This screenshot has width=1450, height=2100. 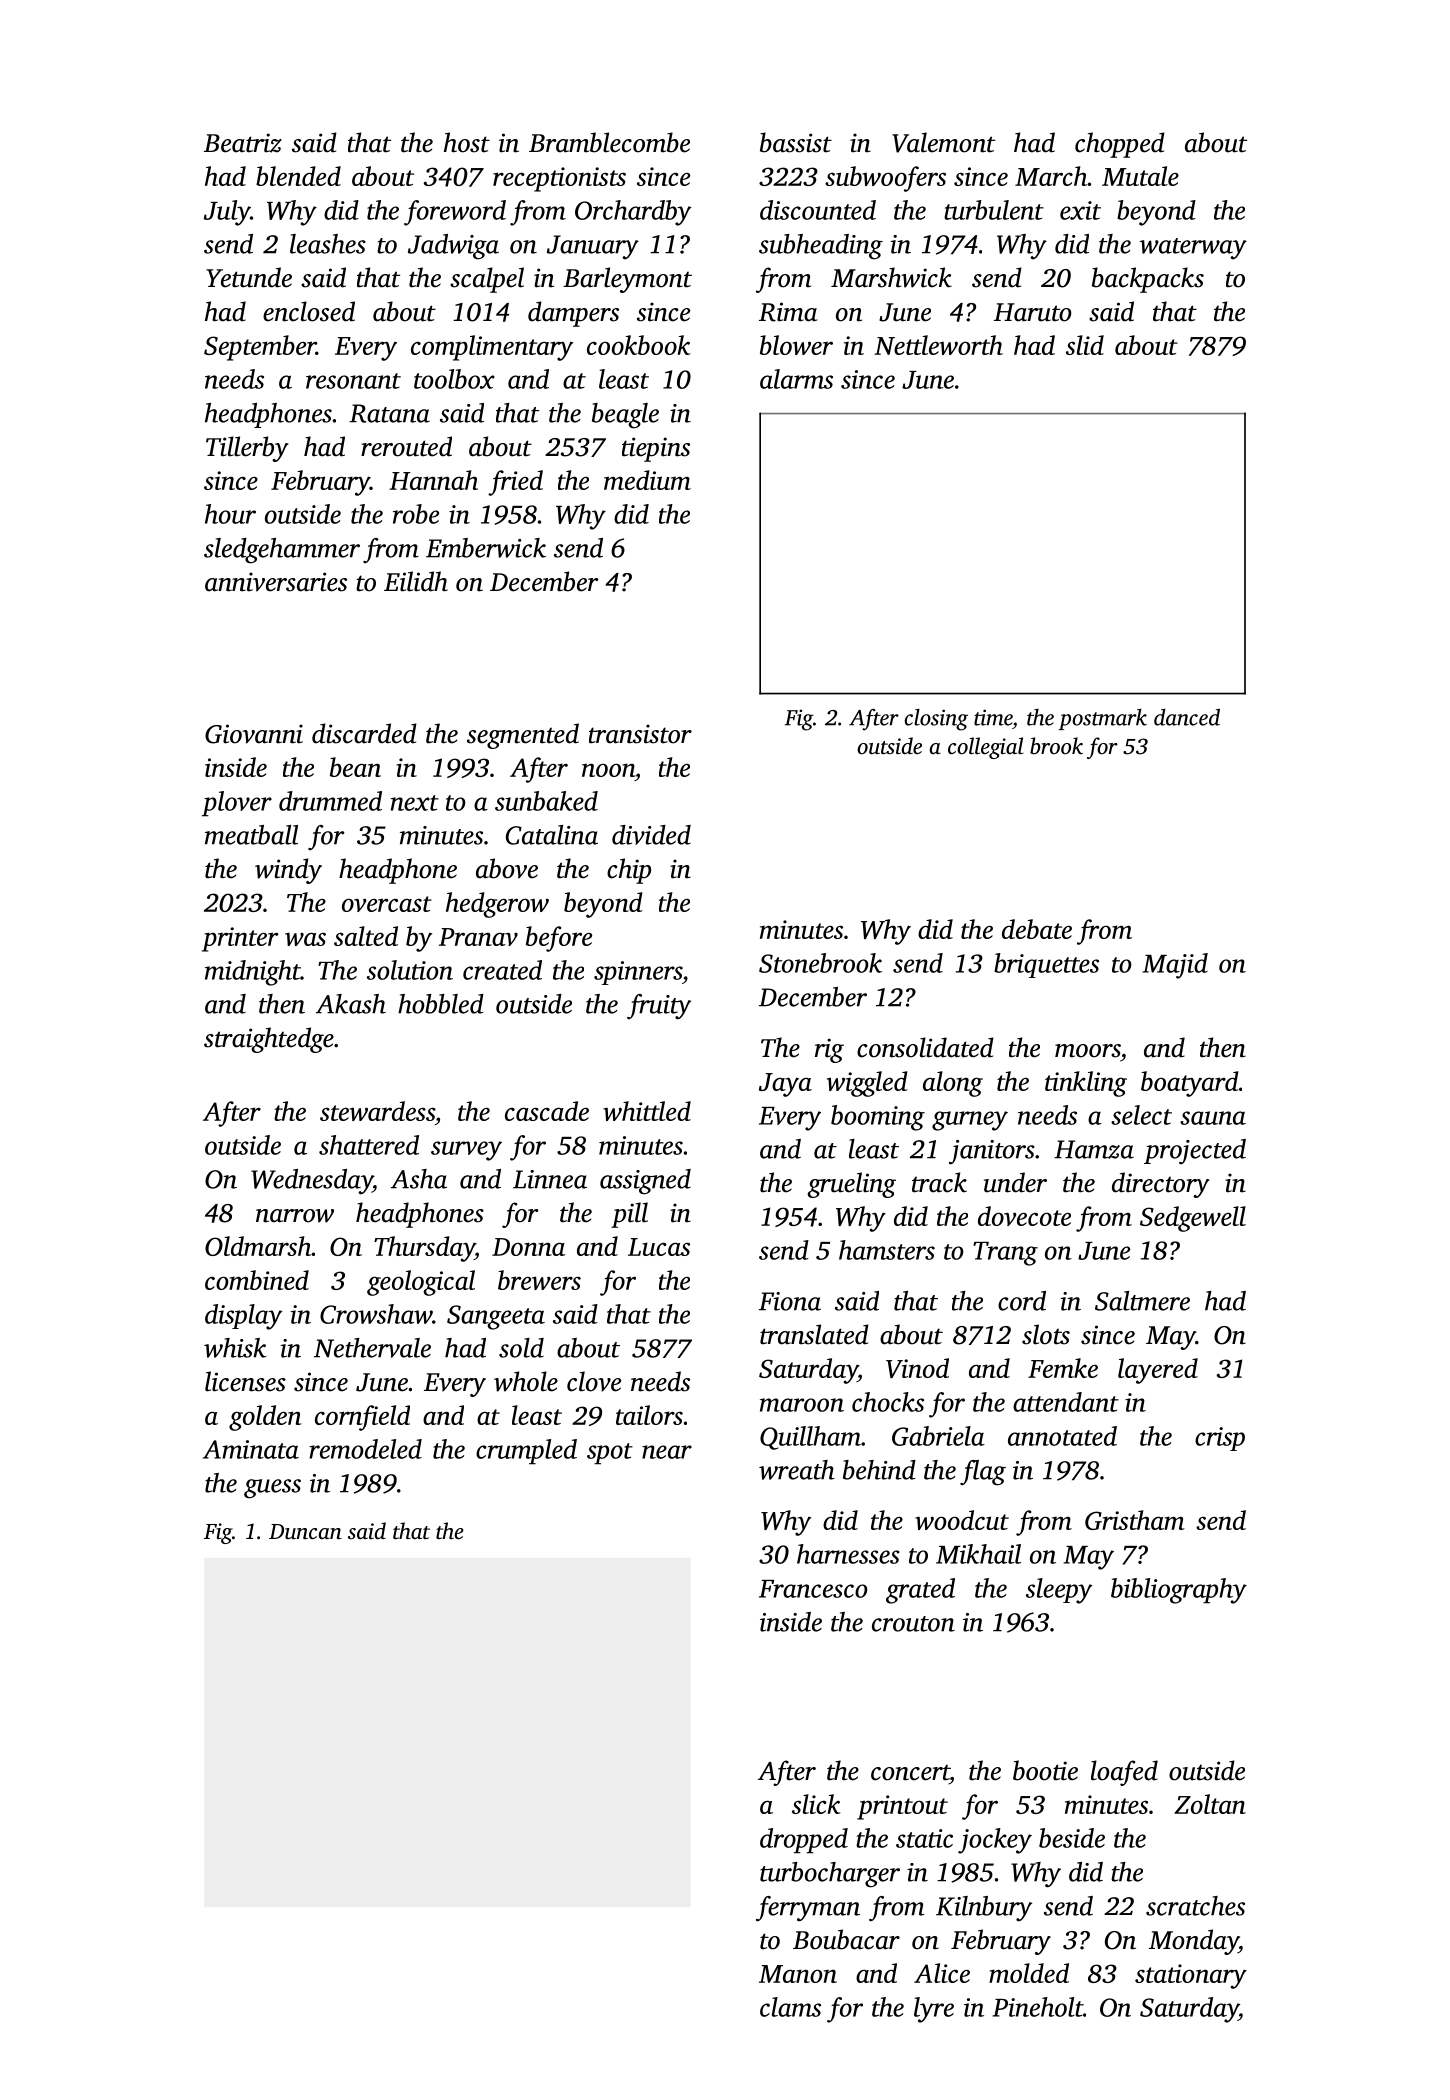 What do you see at coordinates (808, 1909) in the screenshot?
I see `ferryman` at bounding box center [808, 1909].
